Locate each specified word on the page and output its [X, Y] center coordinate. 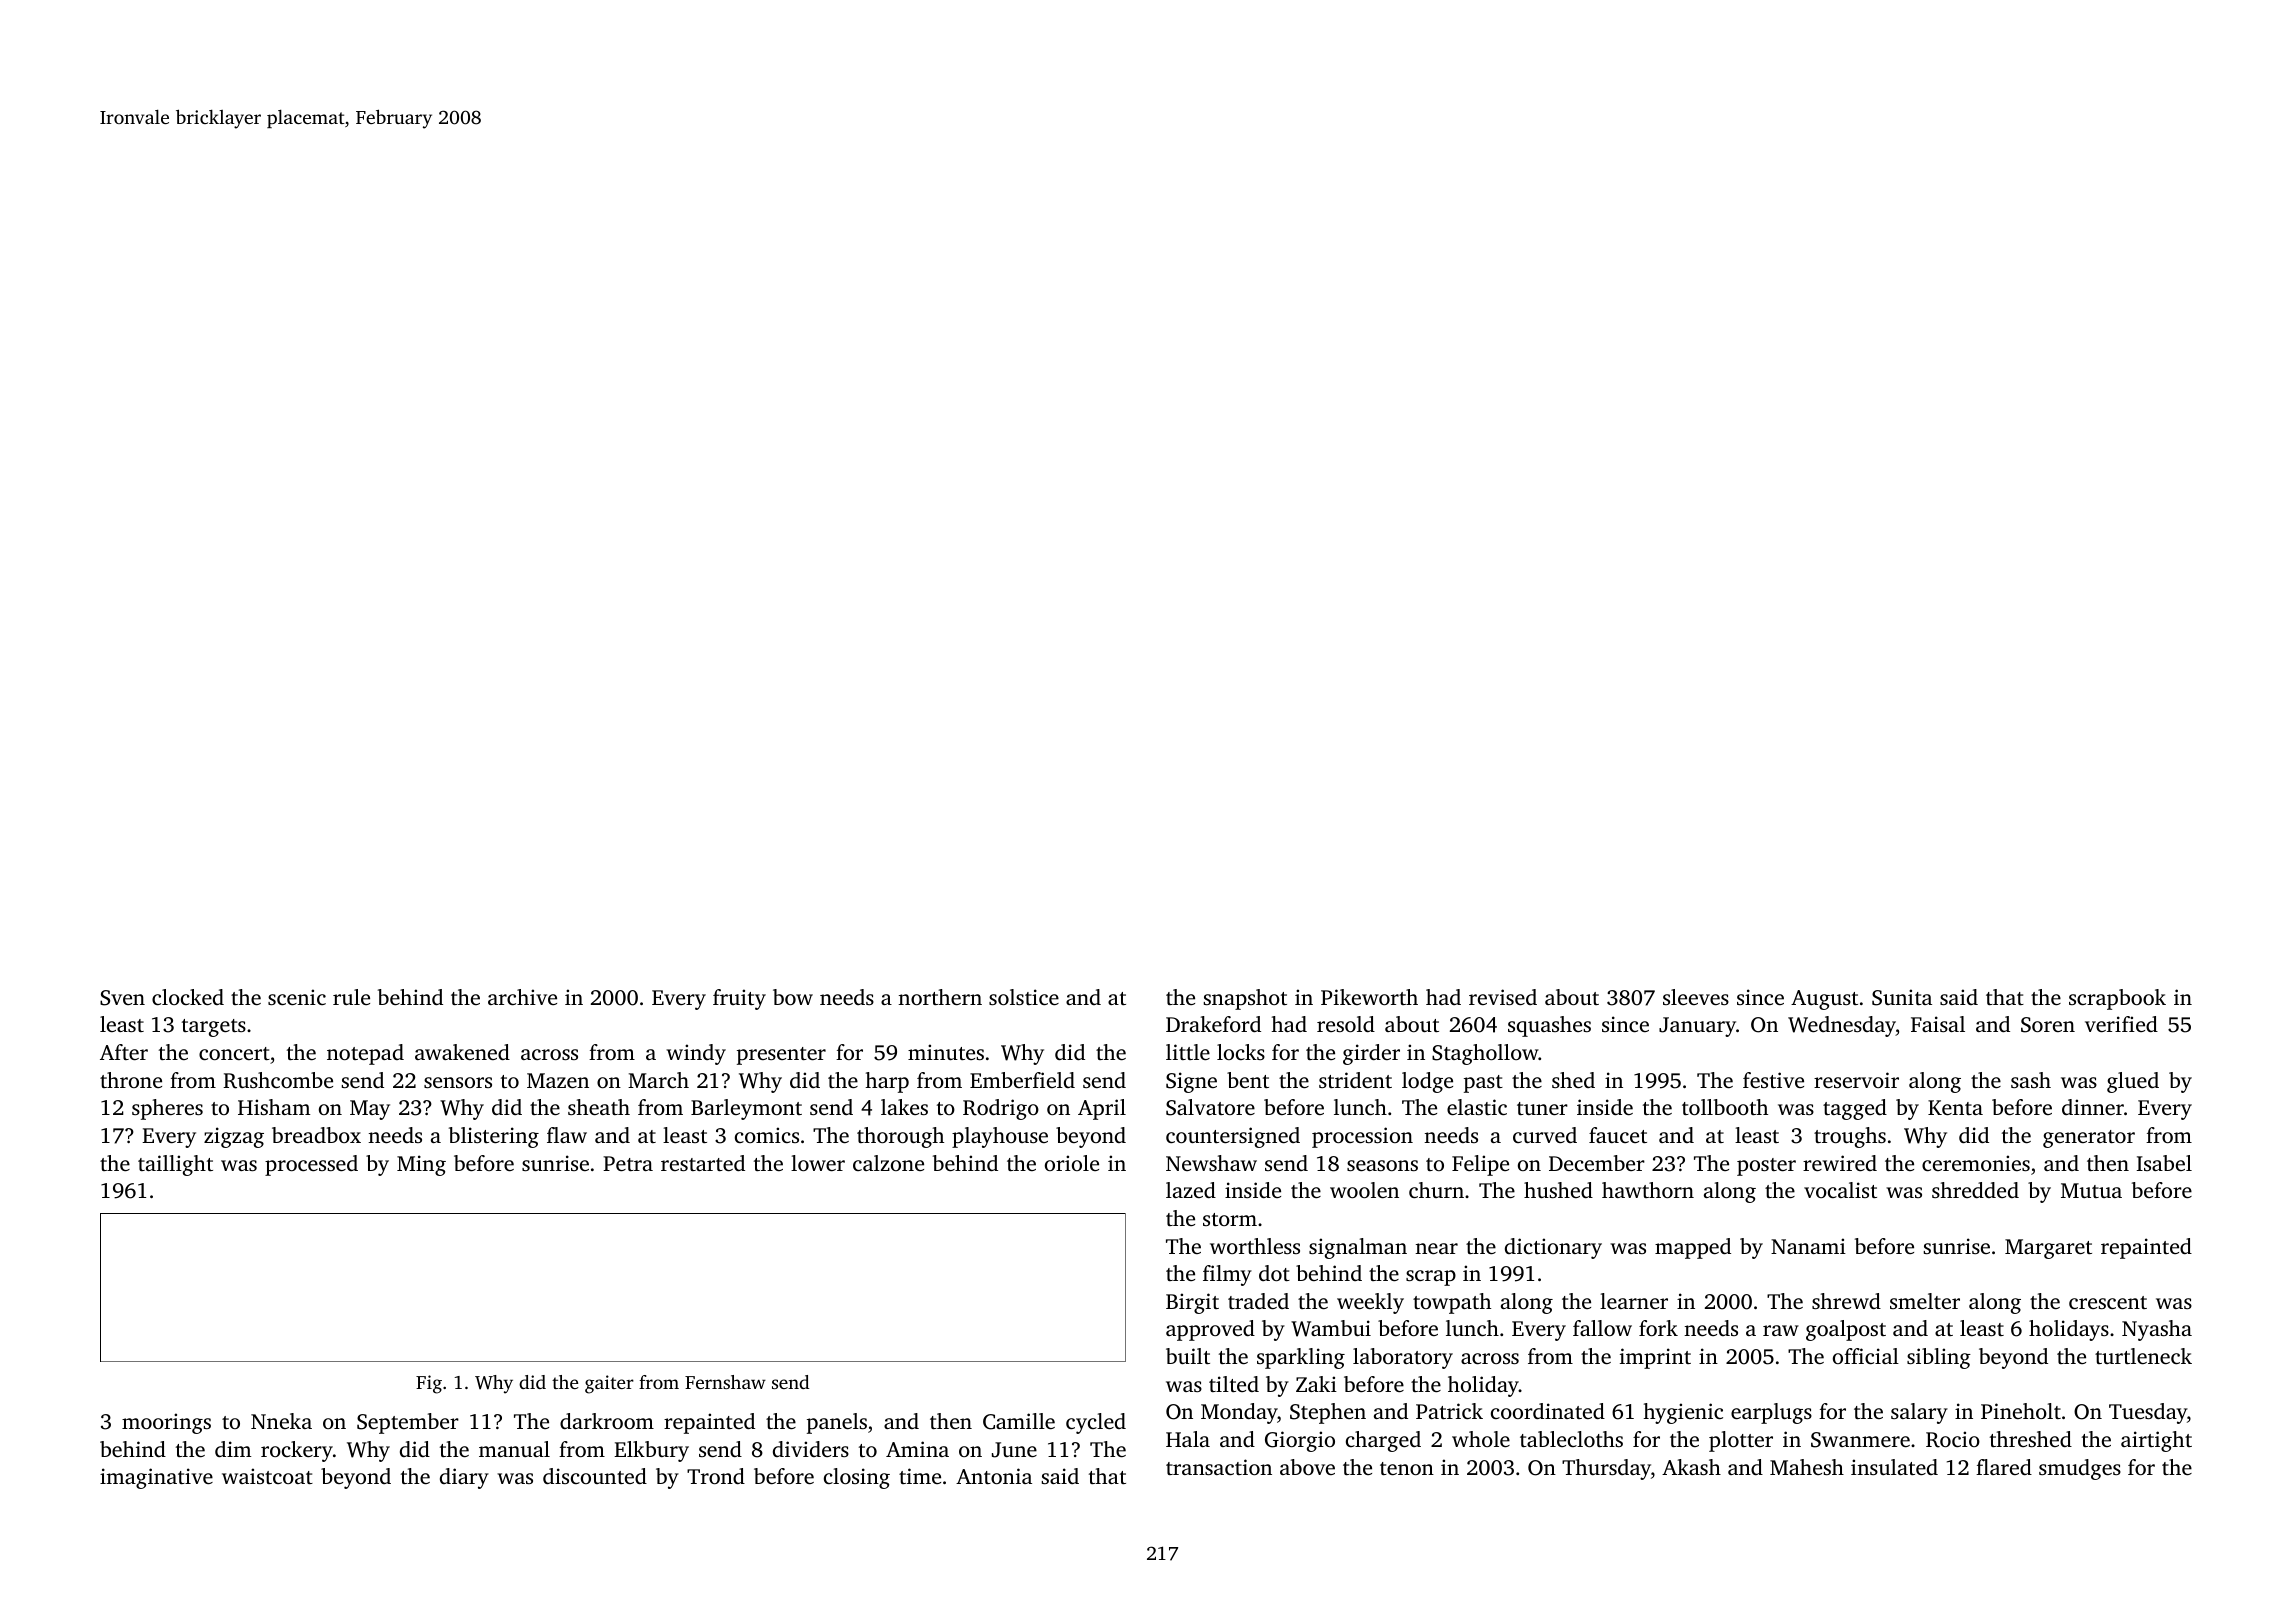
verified [2121, 1024]
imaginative [156, 1478]
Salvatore [1210, 1107]
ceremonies [1976, 1163]
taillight [175, 1165]
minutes [946, 1052]
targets [214, 1028]
